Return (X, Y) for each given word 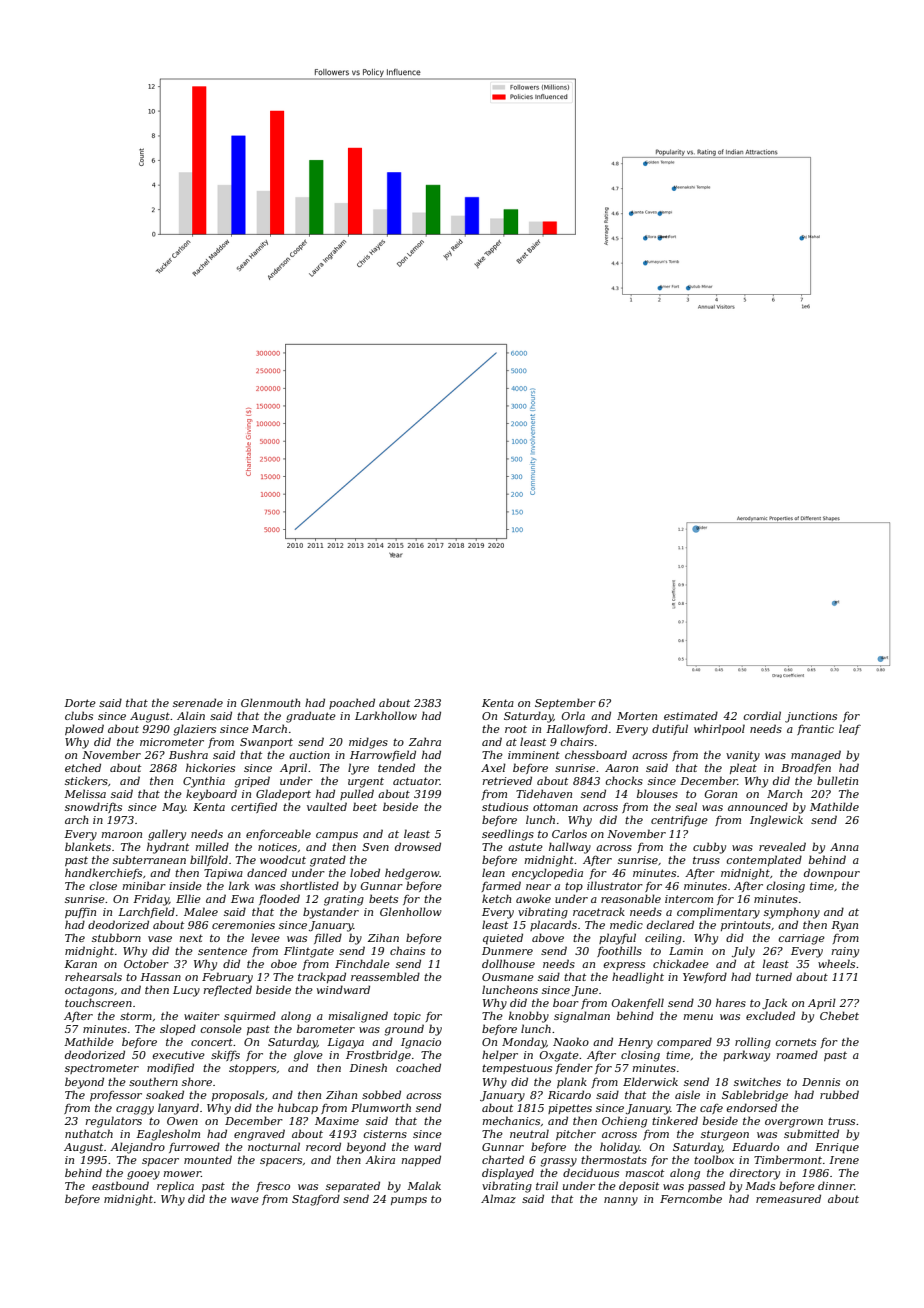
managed (816, 756)
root (516, 729)
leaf (850, 729)
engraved (259, 1135)
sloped (178, 1029)
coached (418, 1067)
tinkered (675, 1120)
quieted (503, 939)
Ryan (844, 926)
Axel (493, 767)
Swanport (266, 743)
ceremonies (243, 925)
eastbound (120, 1185)
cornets (795, 1042)
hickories (210, 767)
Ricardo (569, 1094)
